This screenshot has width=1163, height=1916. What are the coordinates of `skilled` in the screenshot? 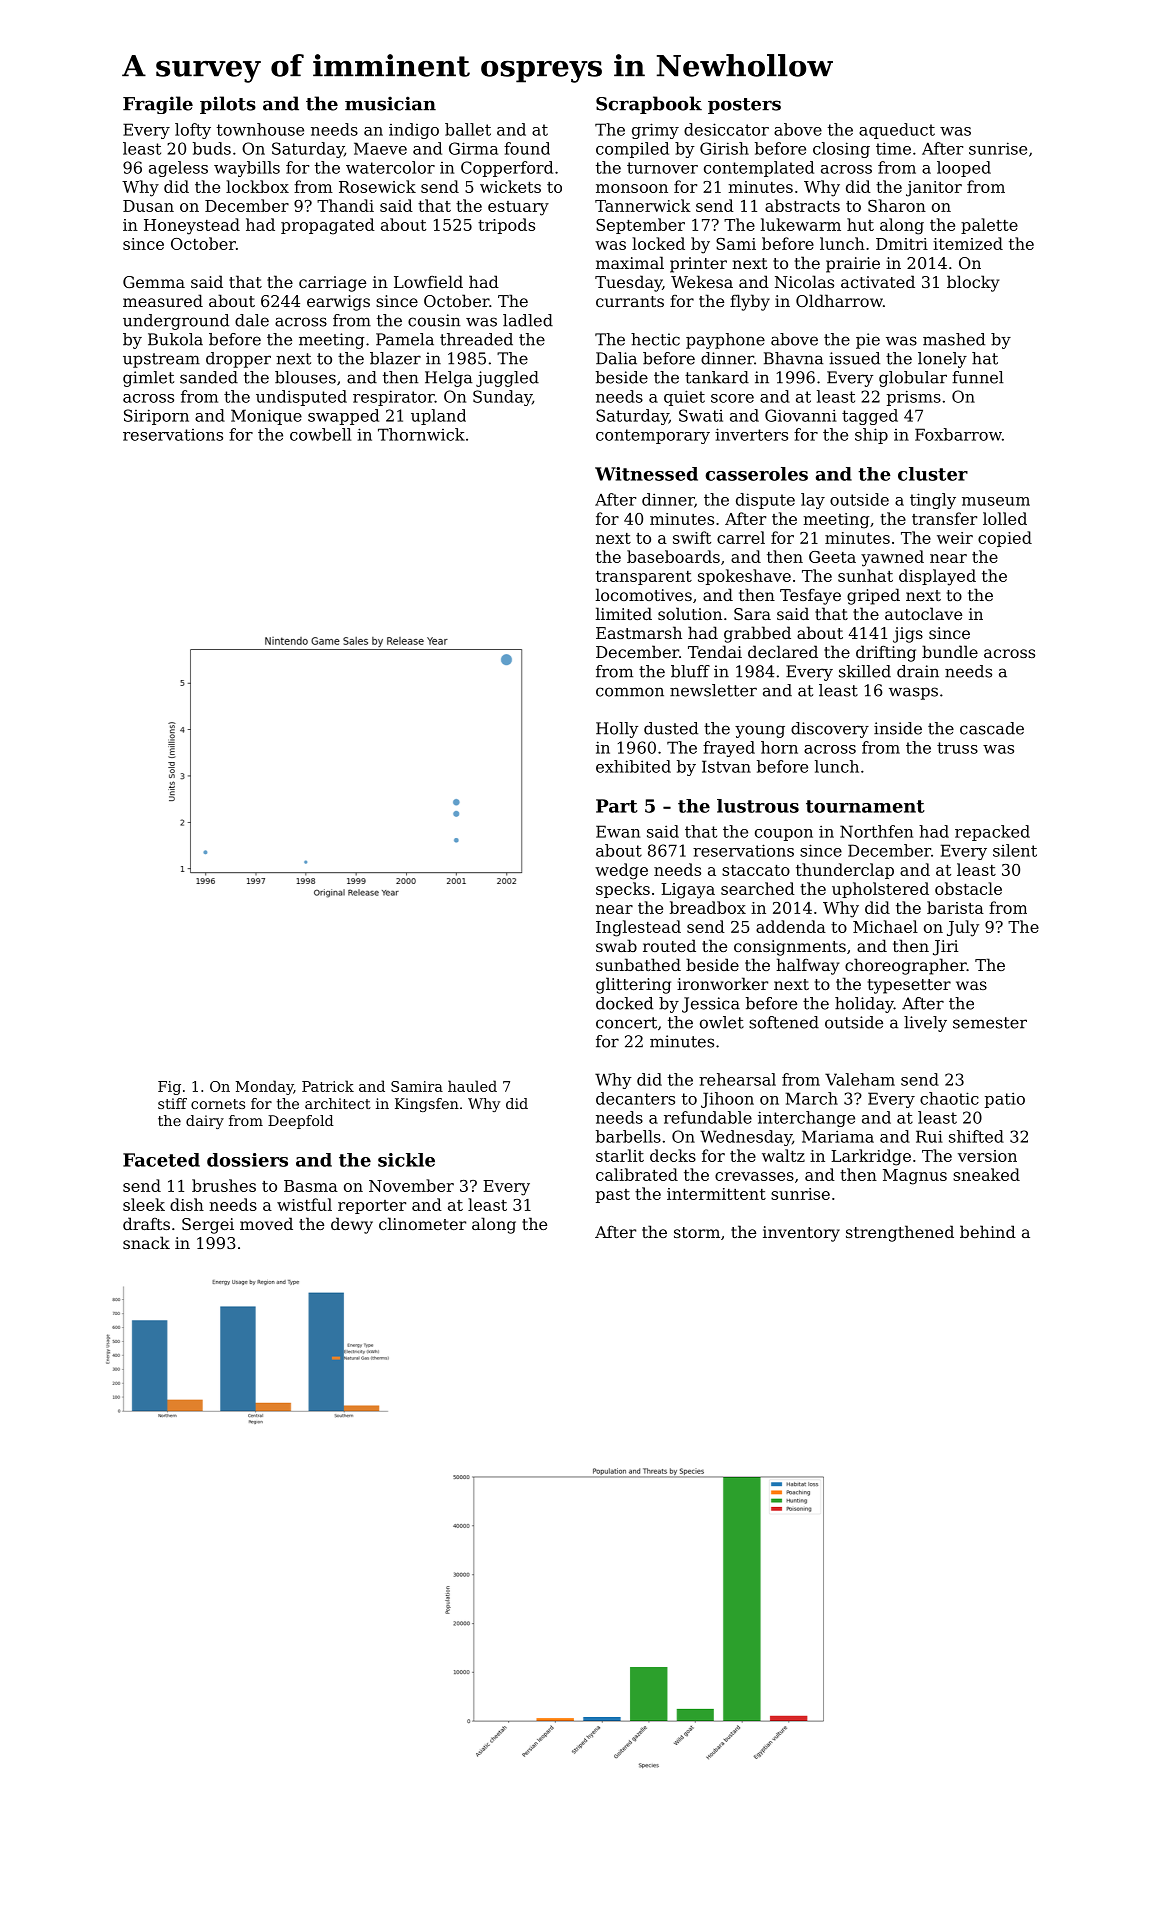 It's located at (865, 671).
